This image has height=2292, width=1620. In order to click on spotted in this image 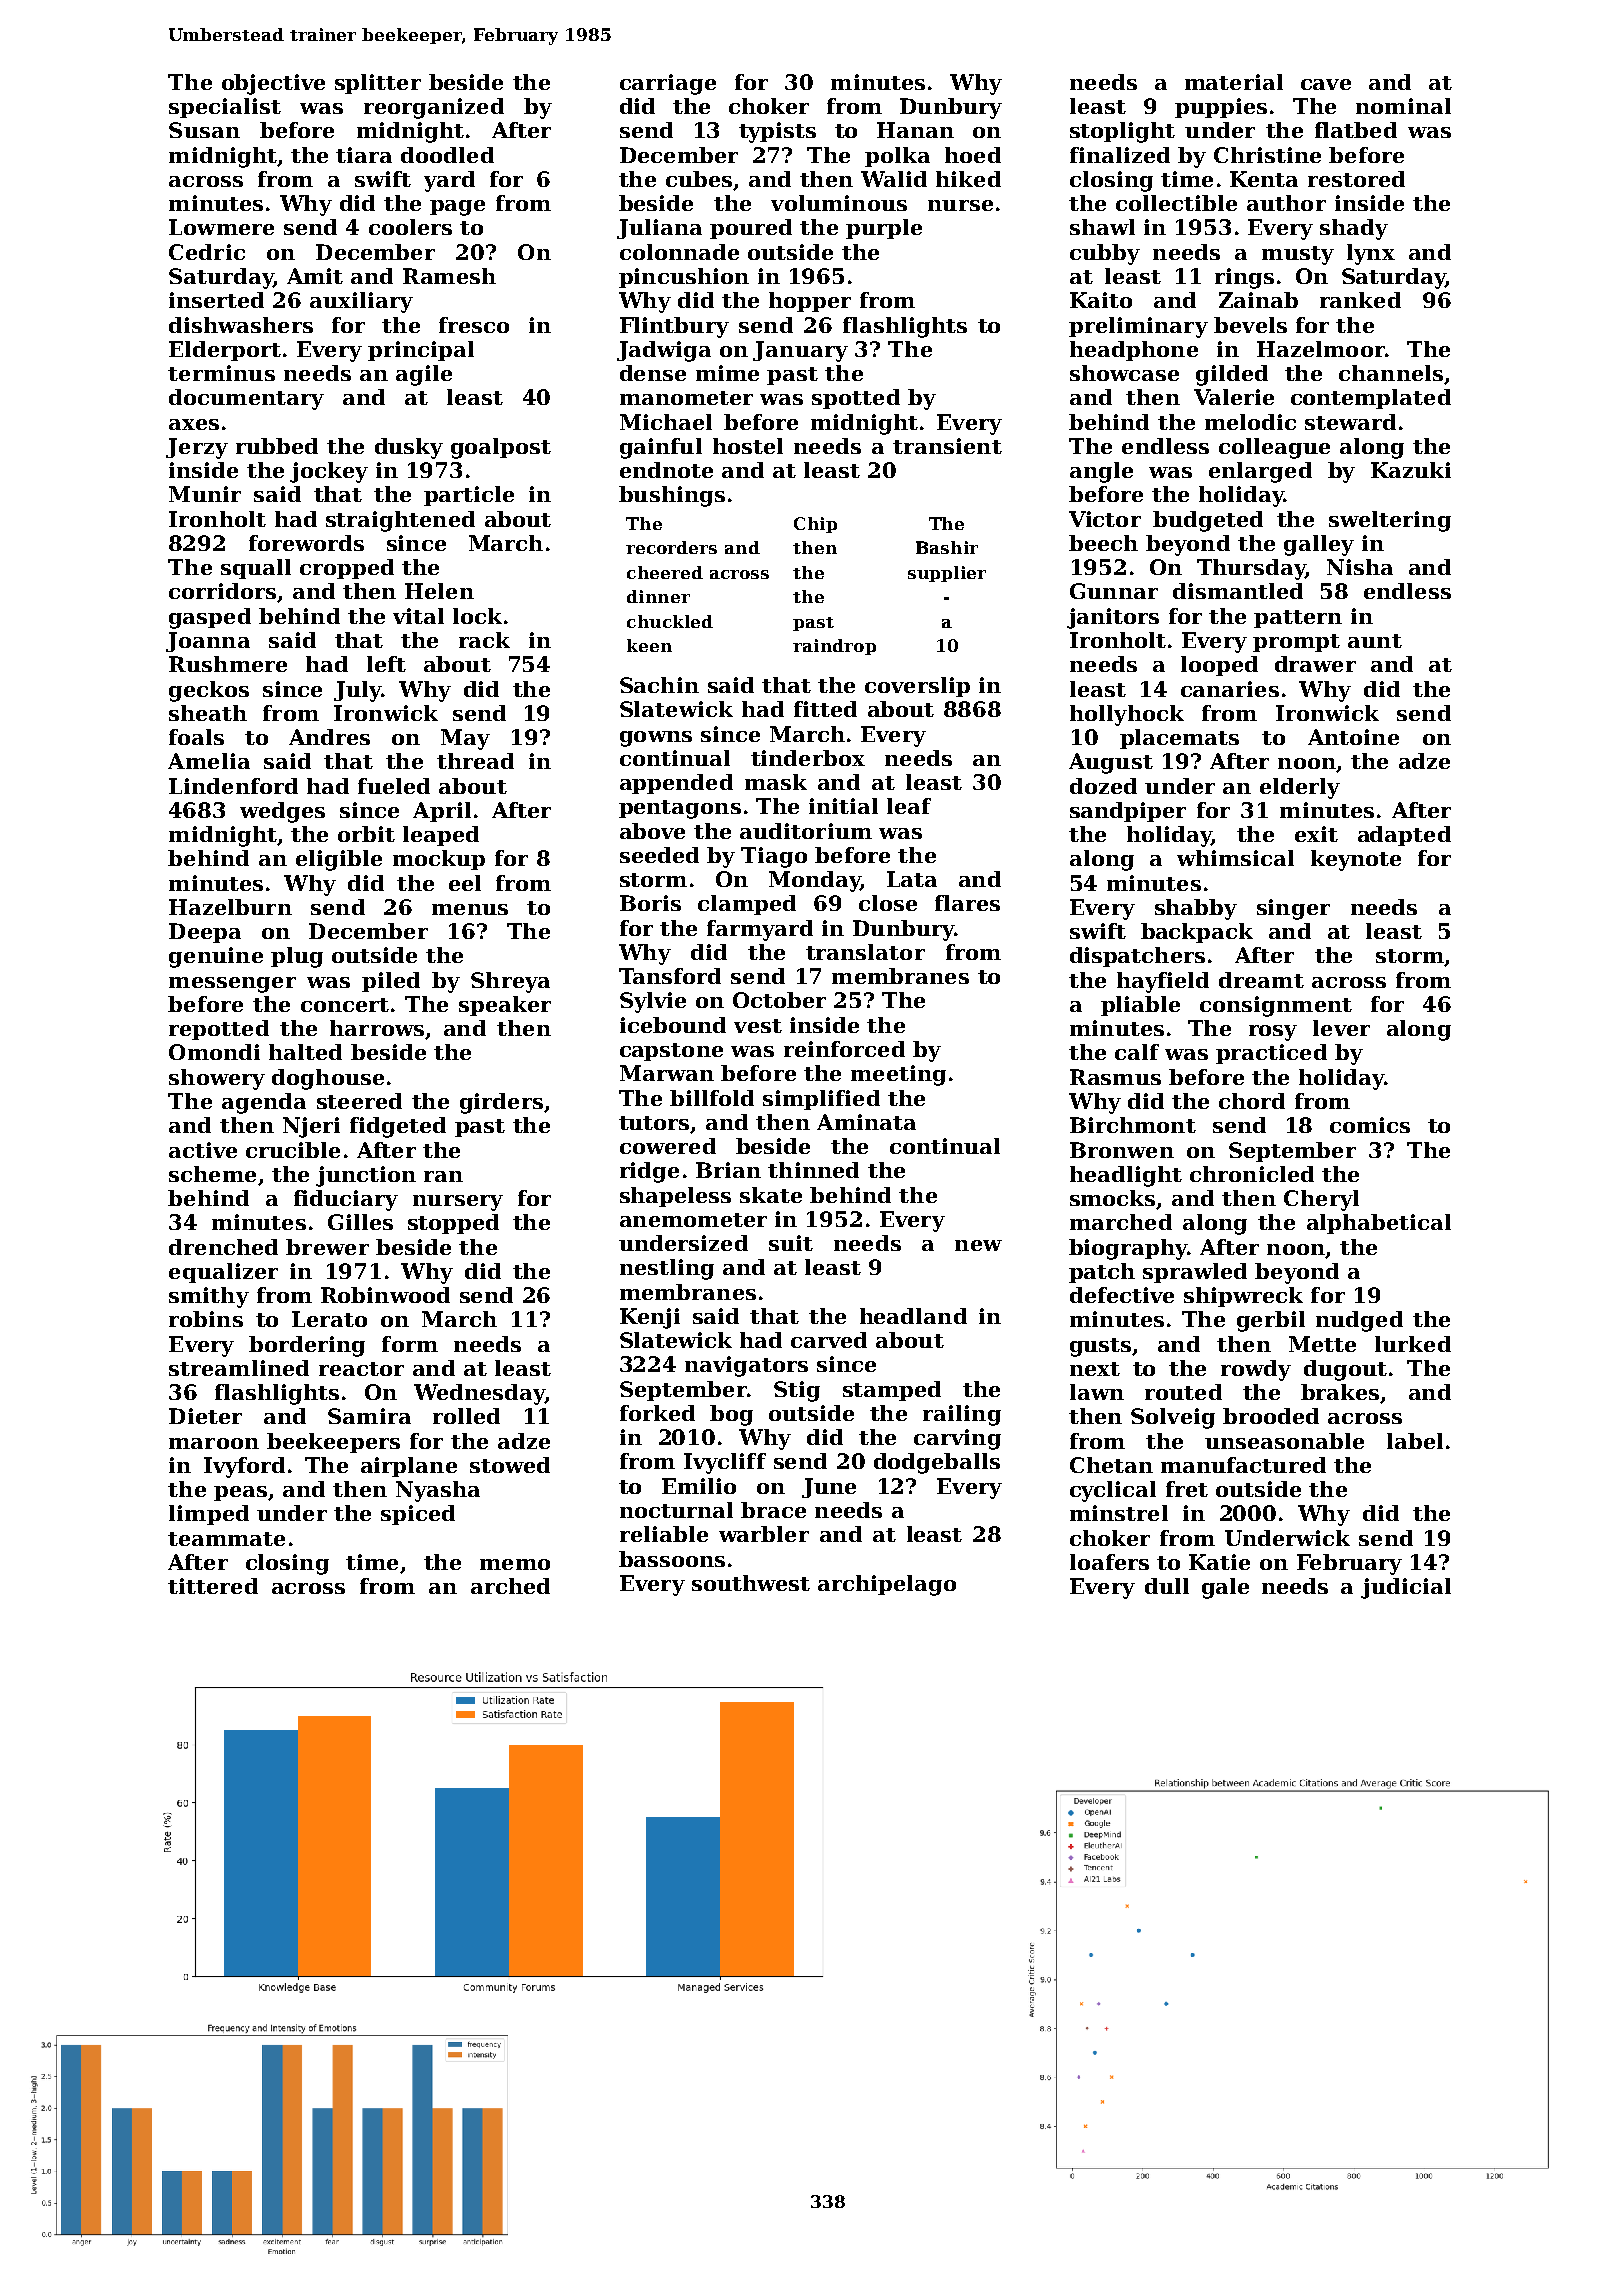, I will do `click(856, 399)`.
